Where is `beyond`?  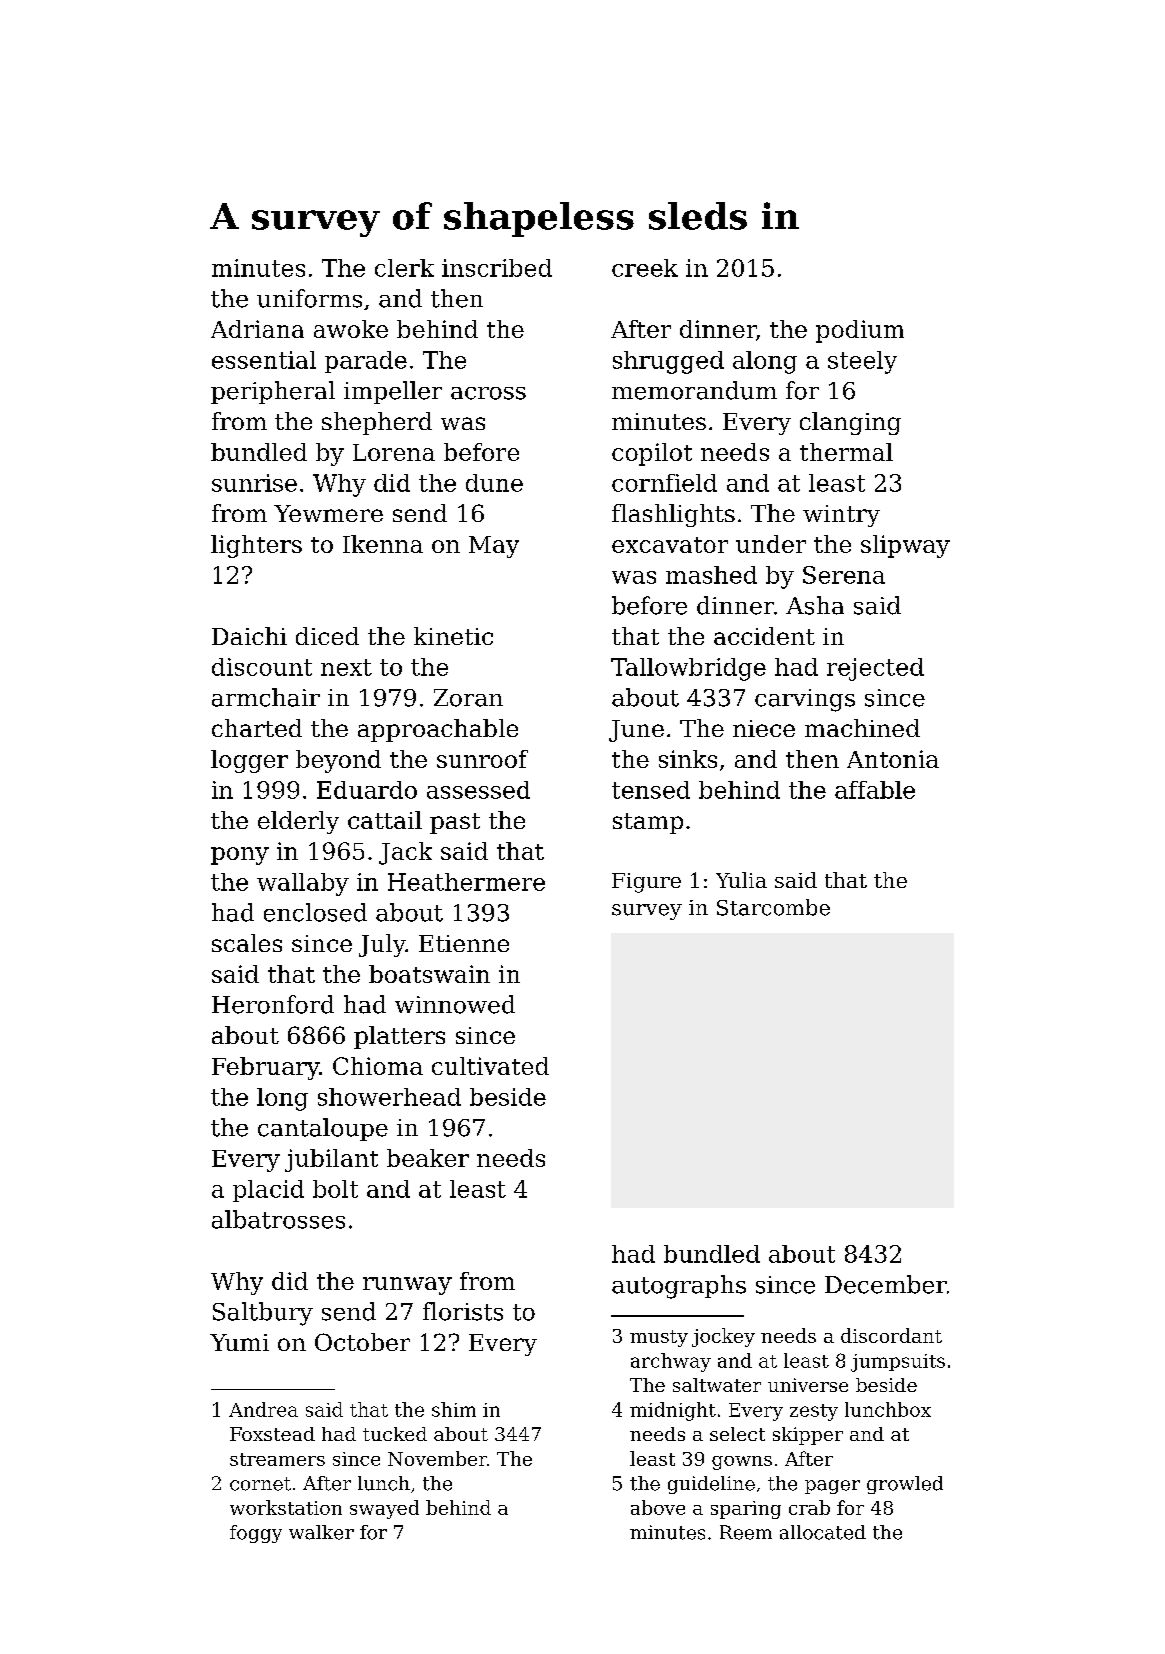
beyond is located at coordinates (338, 761).
